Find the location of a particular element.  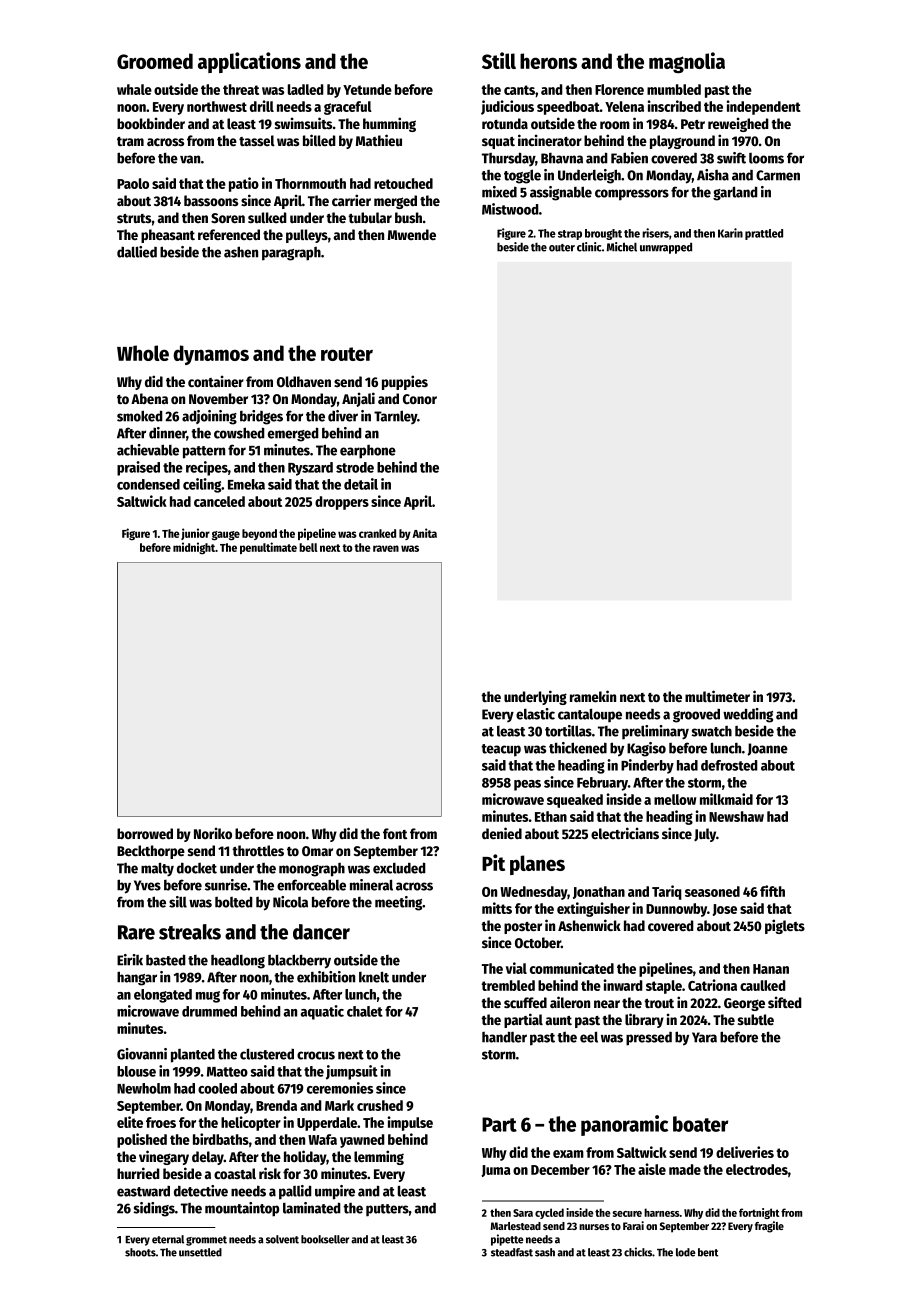

Mathieu is located at coordinates (379, 140).
